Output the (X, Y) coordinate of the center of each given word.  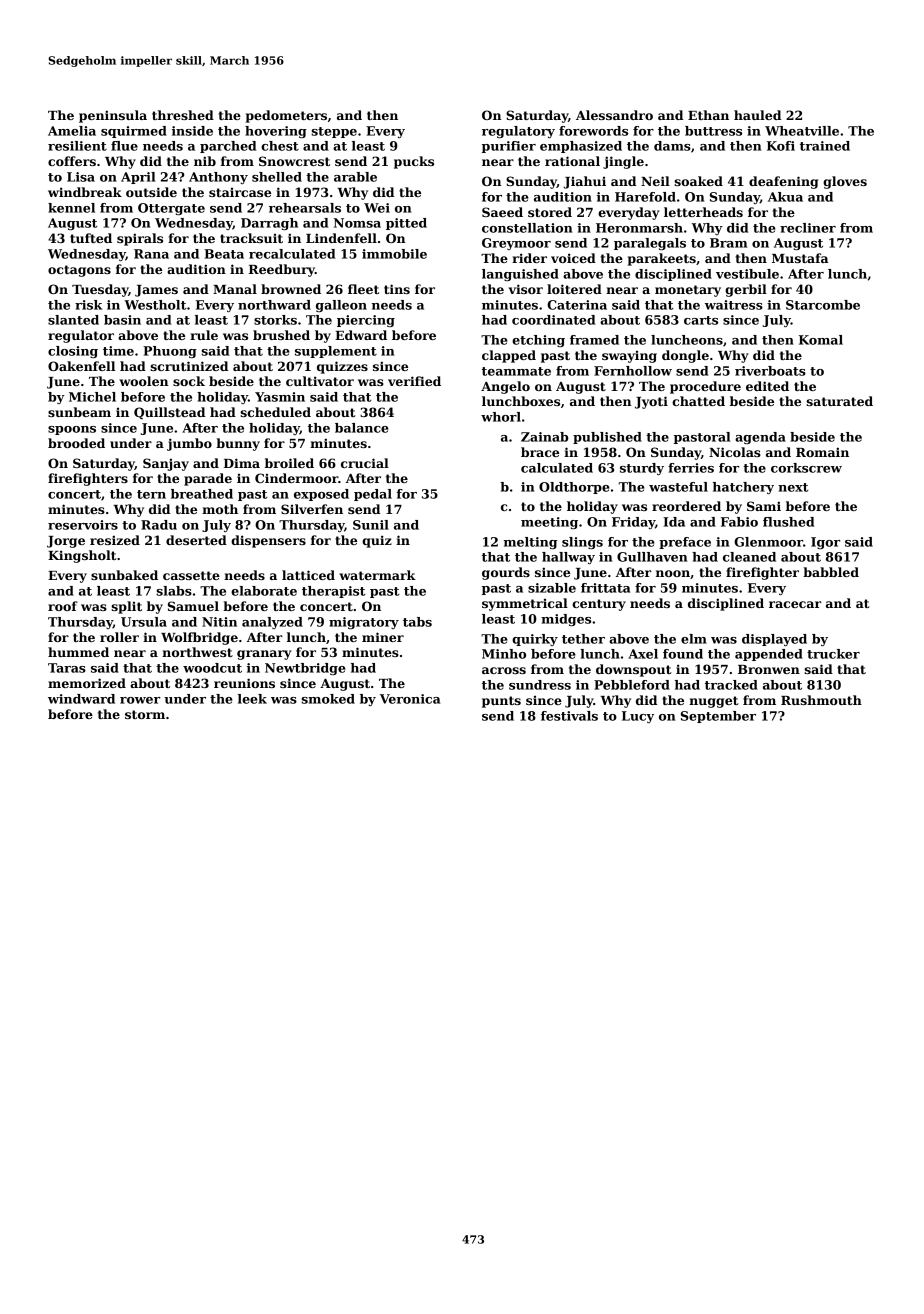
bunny (238, 444)
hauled (757, 115)
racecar (795, 604)
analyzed (272, 623)
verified (414, 381)
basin (122, 320)
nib (205, 161)
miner (383, 637)
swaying (629, 357)
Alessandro (614, 115)
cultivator (320, 381)
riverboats (770, 371)
